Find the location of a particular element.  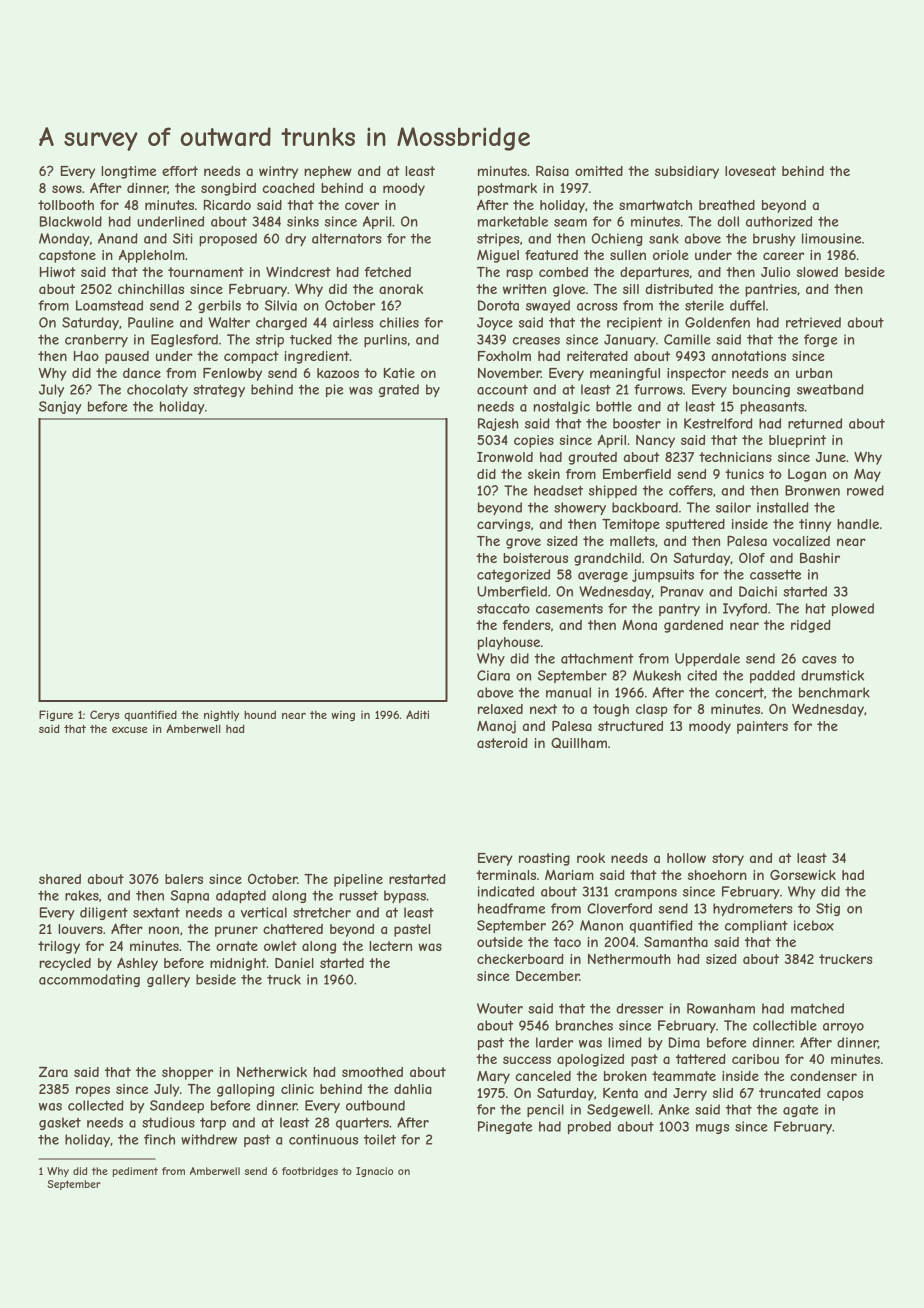

carvings is located at coordinates (504, 525).
